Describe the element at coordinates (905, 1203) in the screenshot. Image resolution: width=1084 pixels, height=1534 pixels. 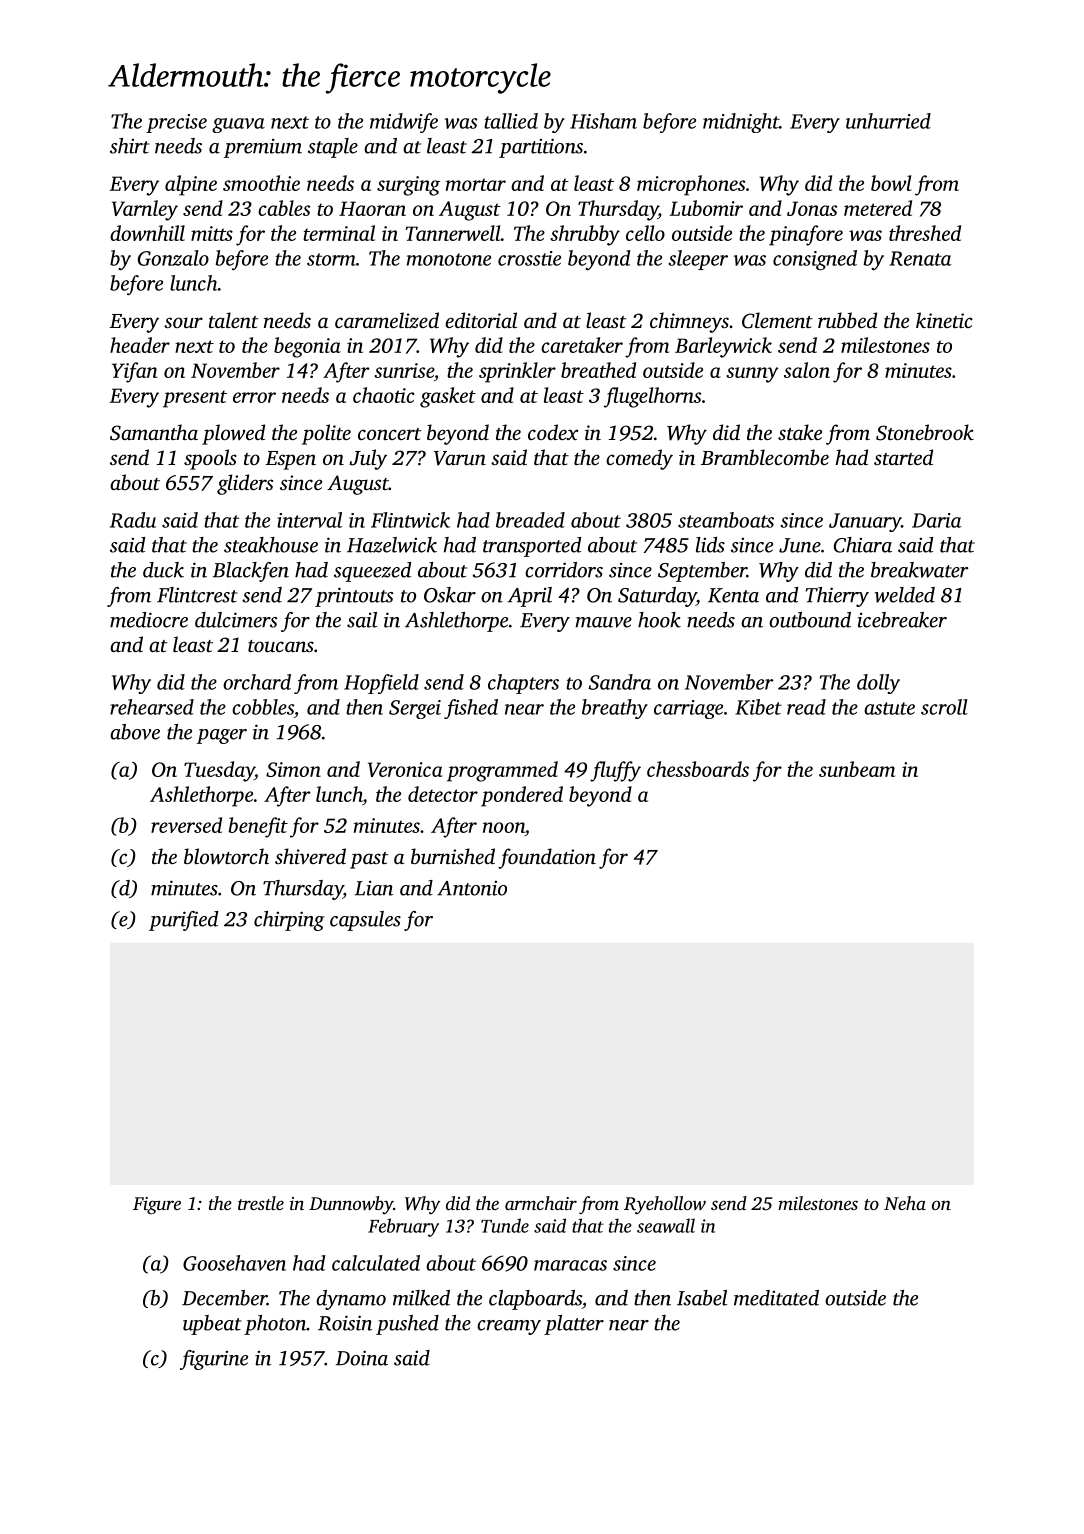
I see `Neha` at that location.
